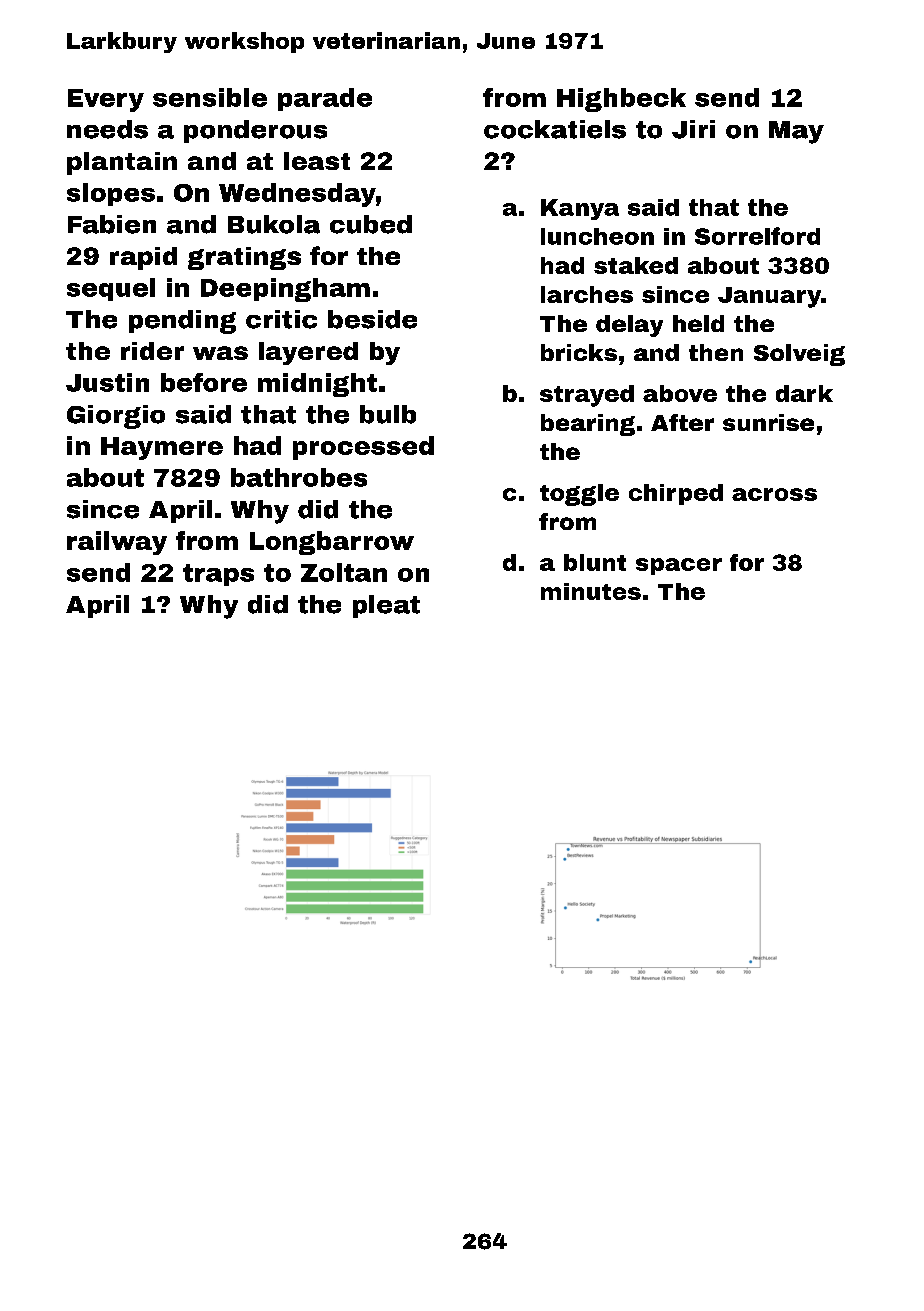 This screenshot has width=924, height=1311. What do you see at coordinates (325, 99) in the screenshot?
I see `parade` at bounding box center [325, 99].
